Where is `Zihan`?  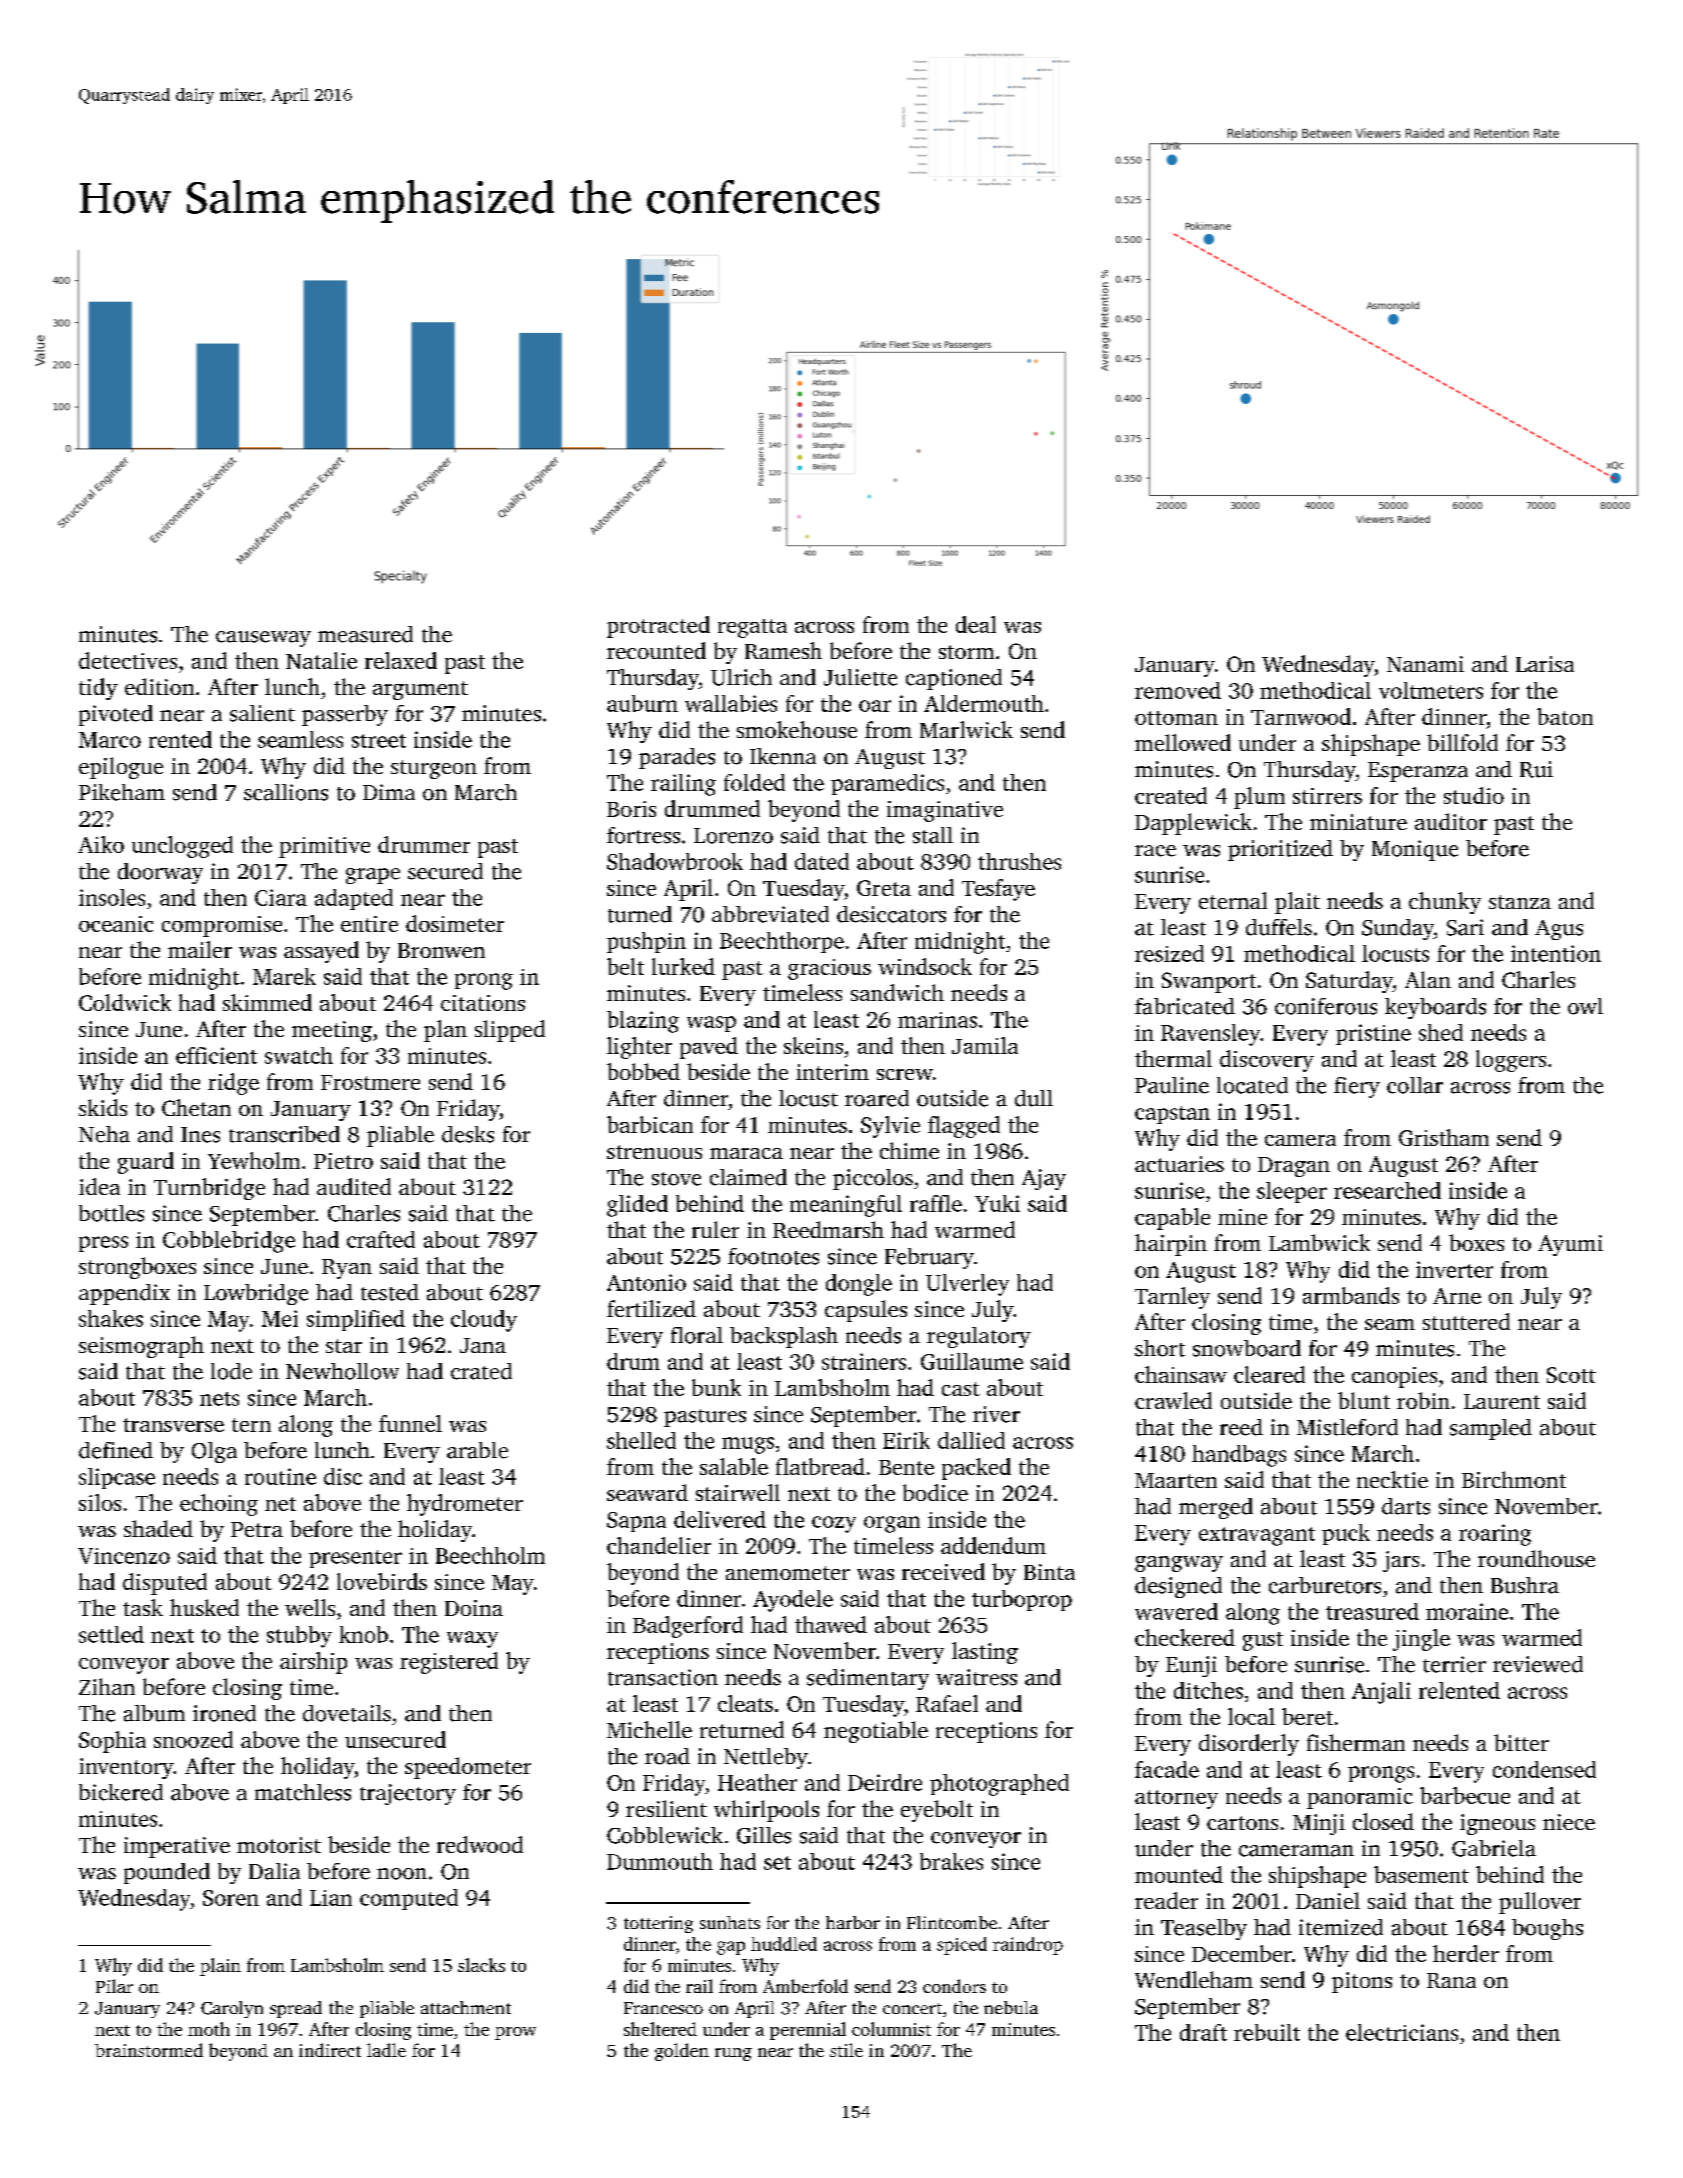 Zihan is located at coordinates (107, 1686).
